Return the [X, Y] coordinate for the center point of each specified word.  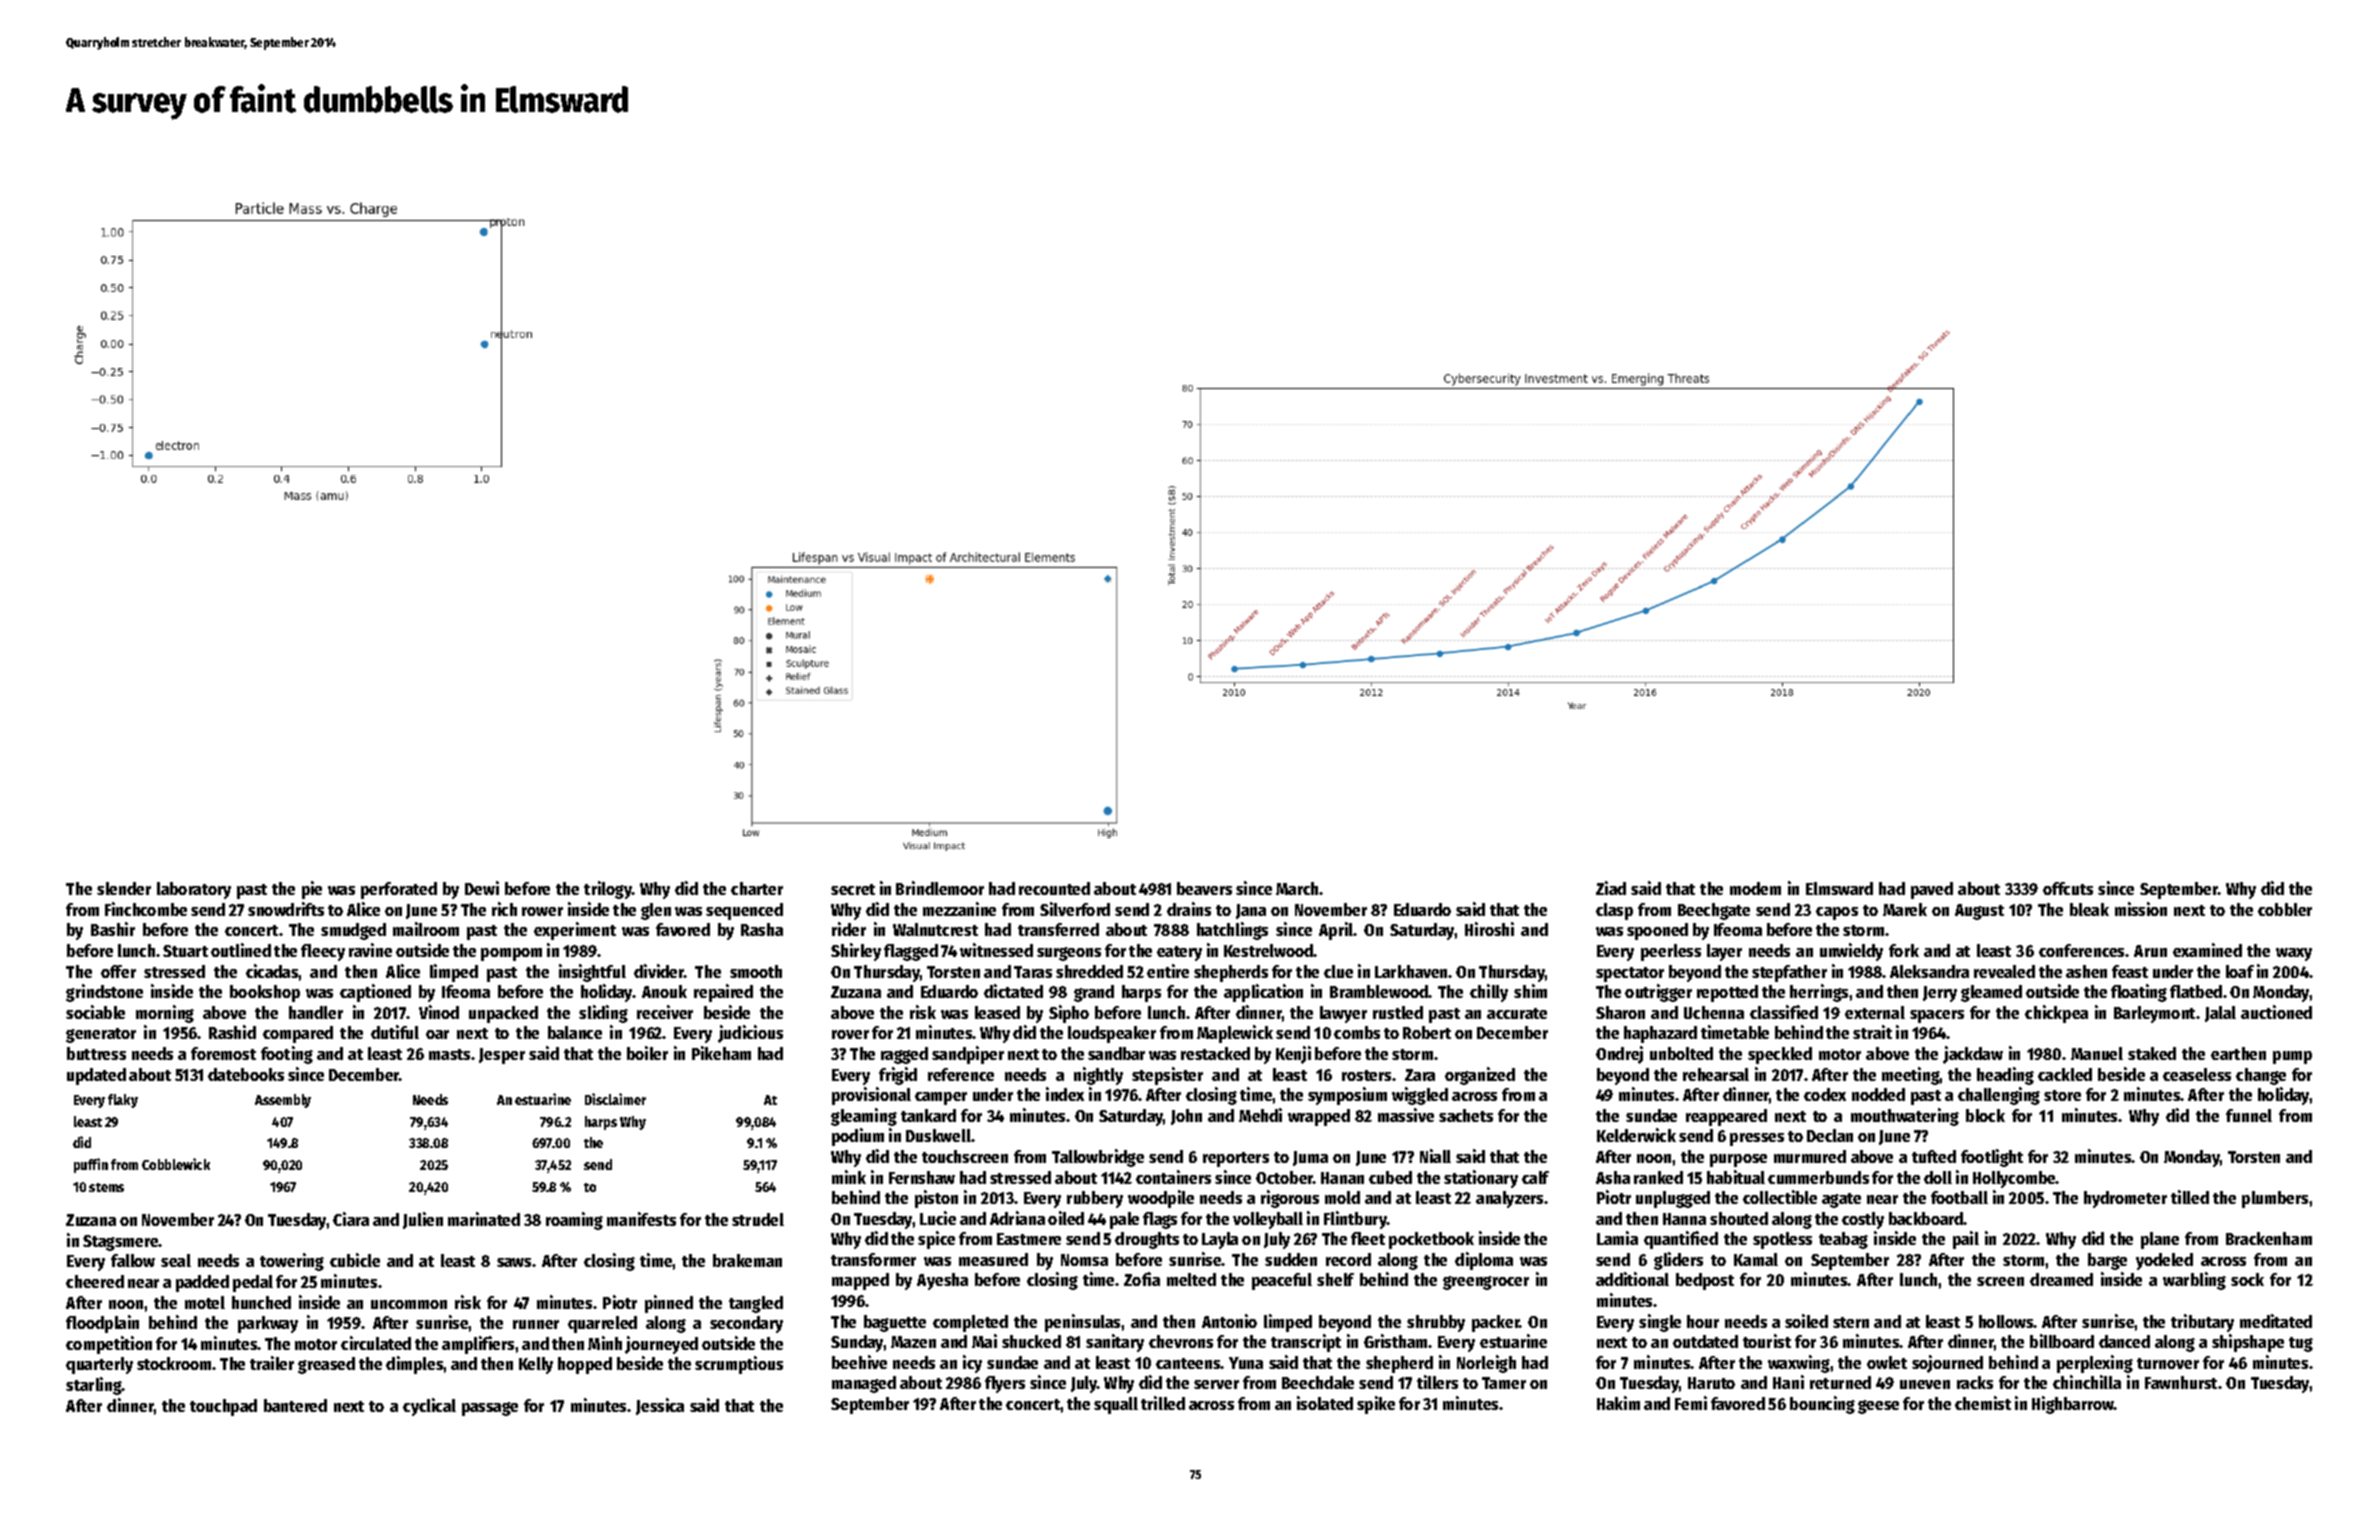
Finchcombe [146, 909]
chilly [1489, 993]
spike [1376, 1405]
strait [1872, 1032]
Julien [423, 1220]
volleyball [1268, 1220]
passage [490, 1409]
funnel [2249, 1115]
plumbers [2275, 1199]
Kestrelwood [1269, 950]
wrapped [1319, 1117]
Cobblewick [176, 1164]
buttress [96, 1053]
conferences [2082, 950]
